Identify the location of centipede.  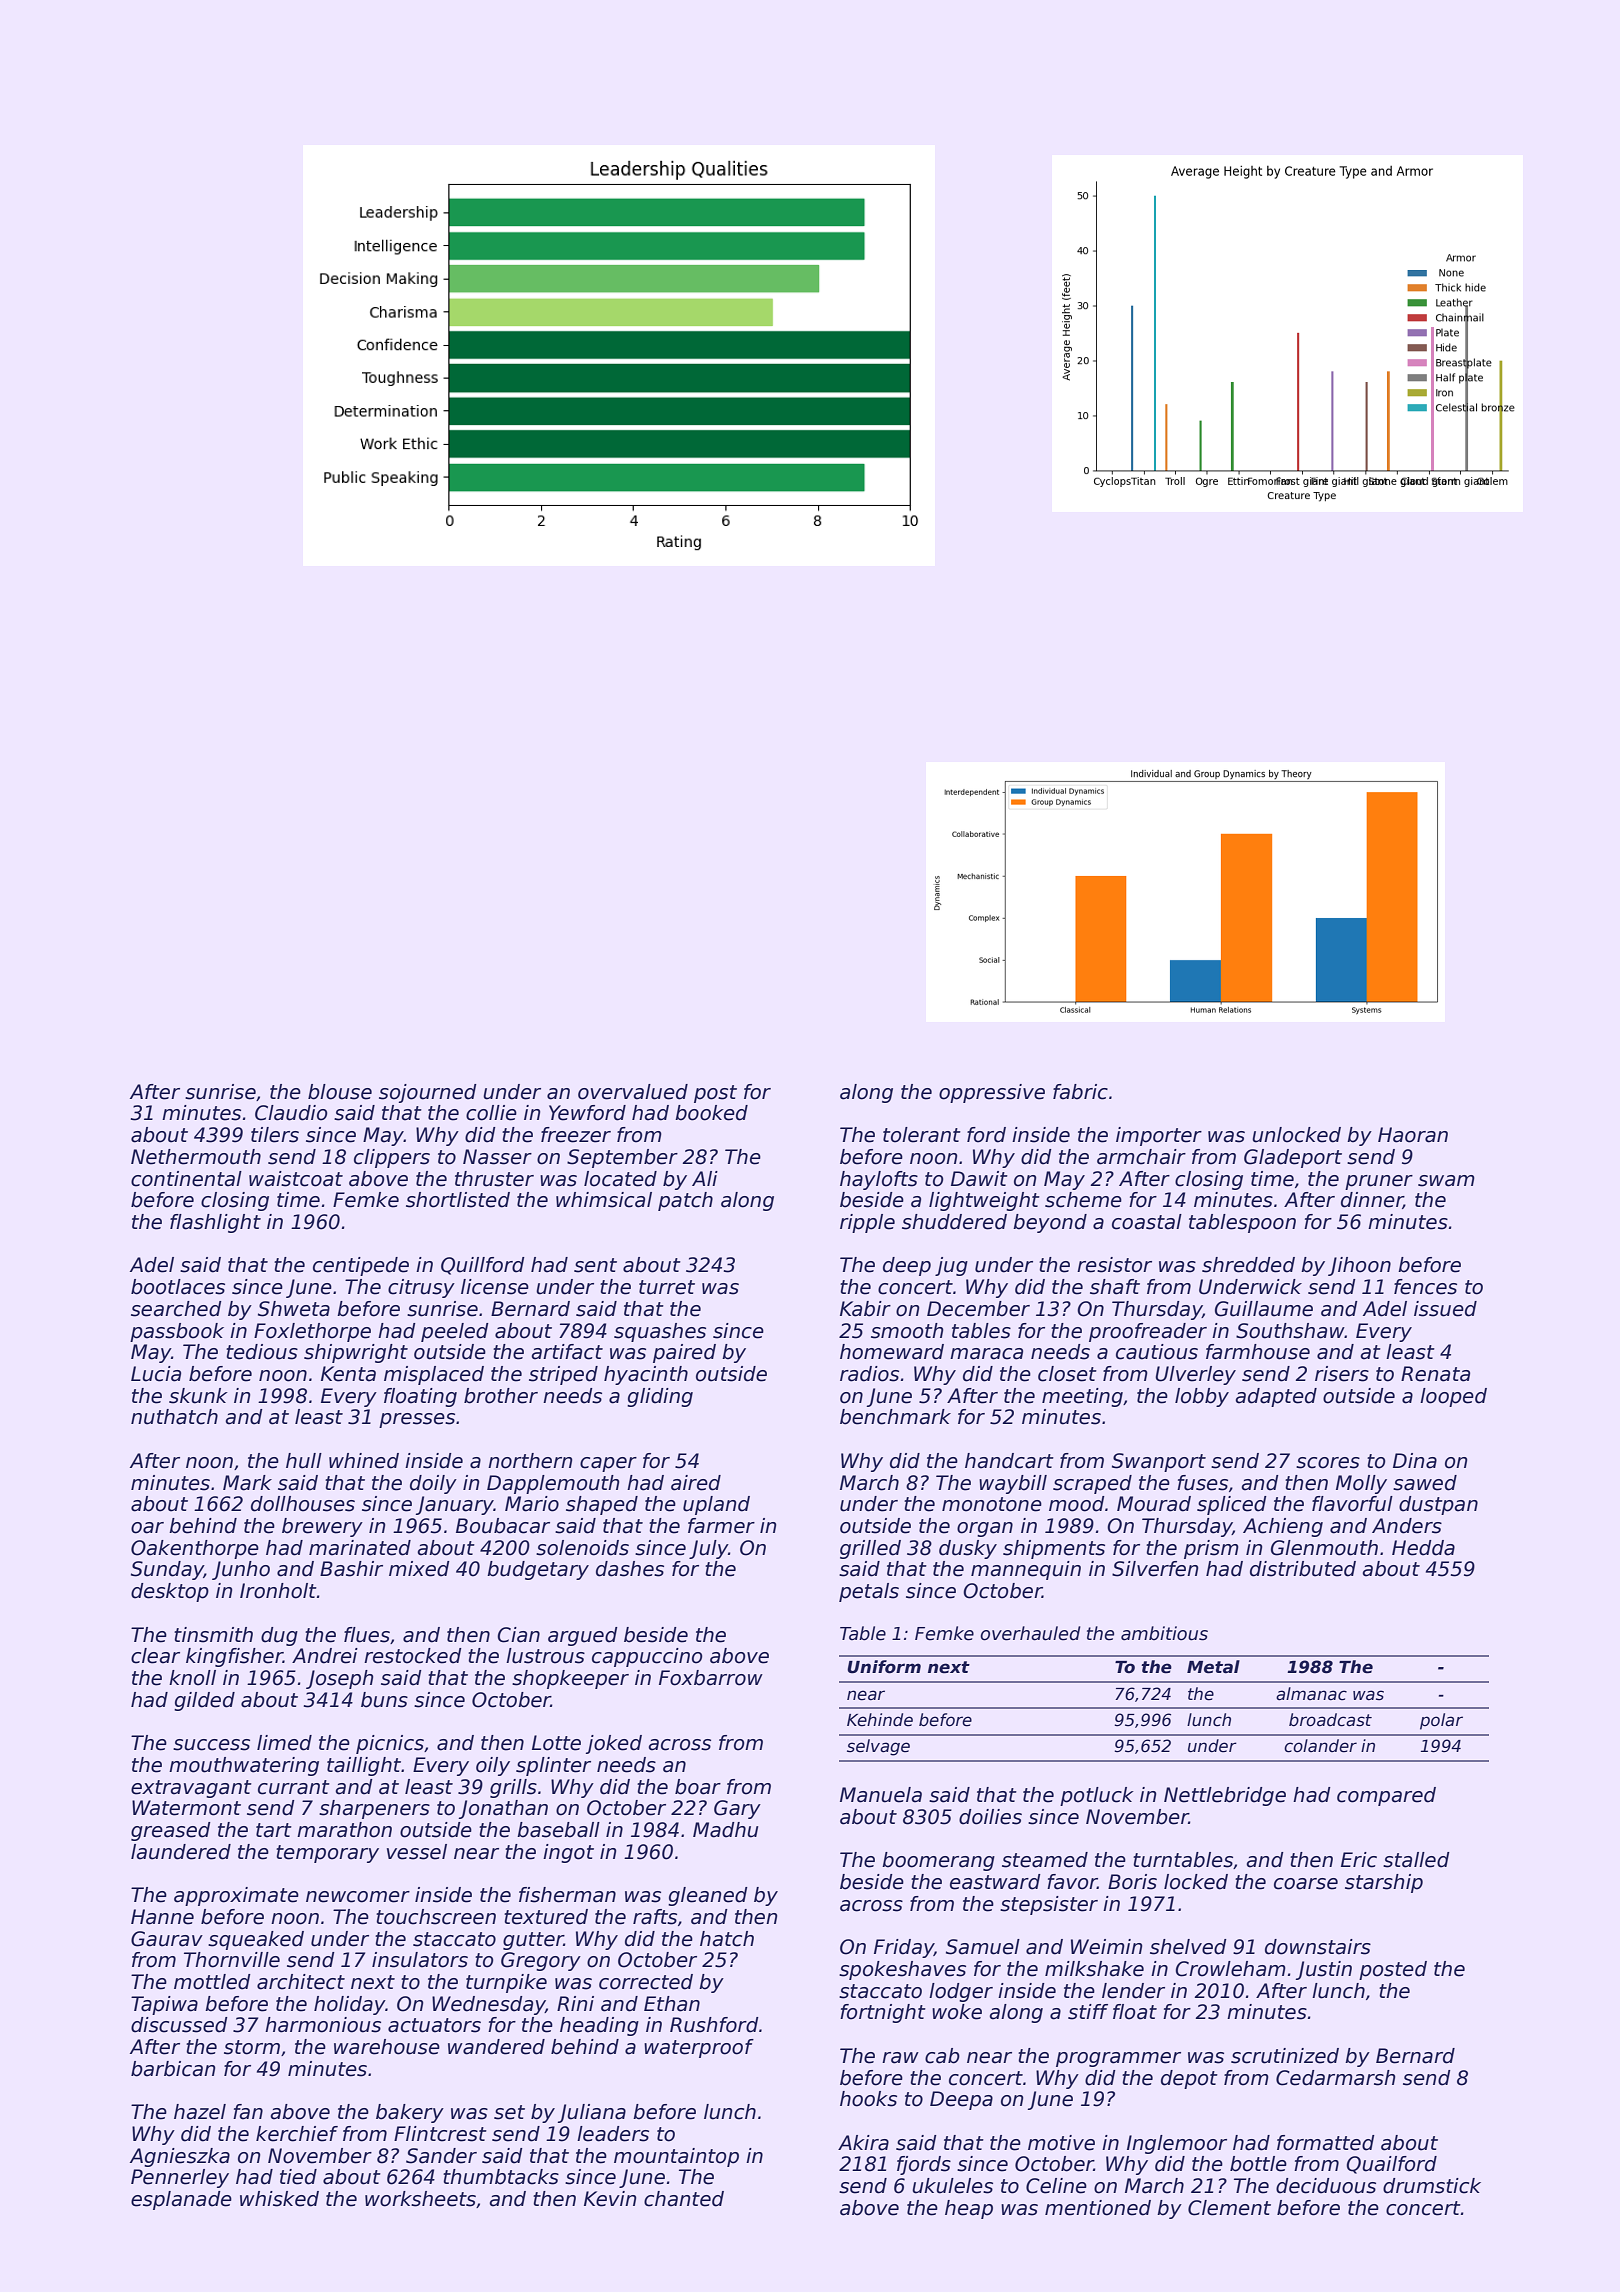
(361, 1266).
